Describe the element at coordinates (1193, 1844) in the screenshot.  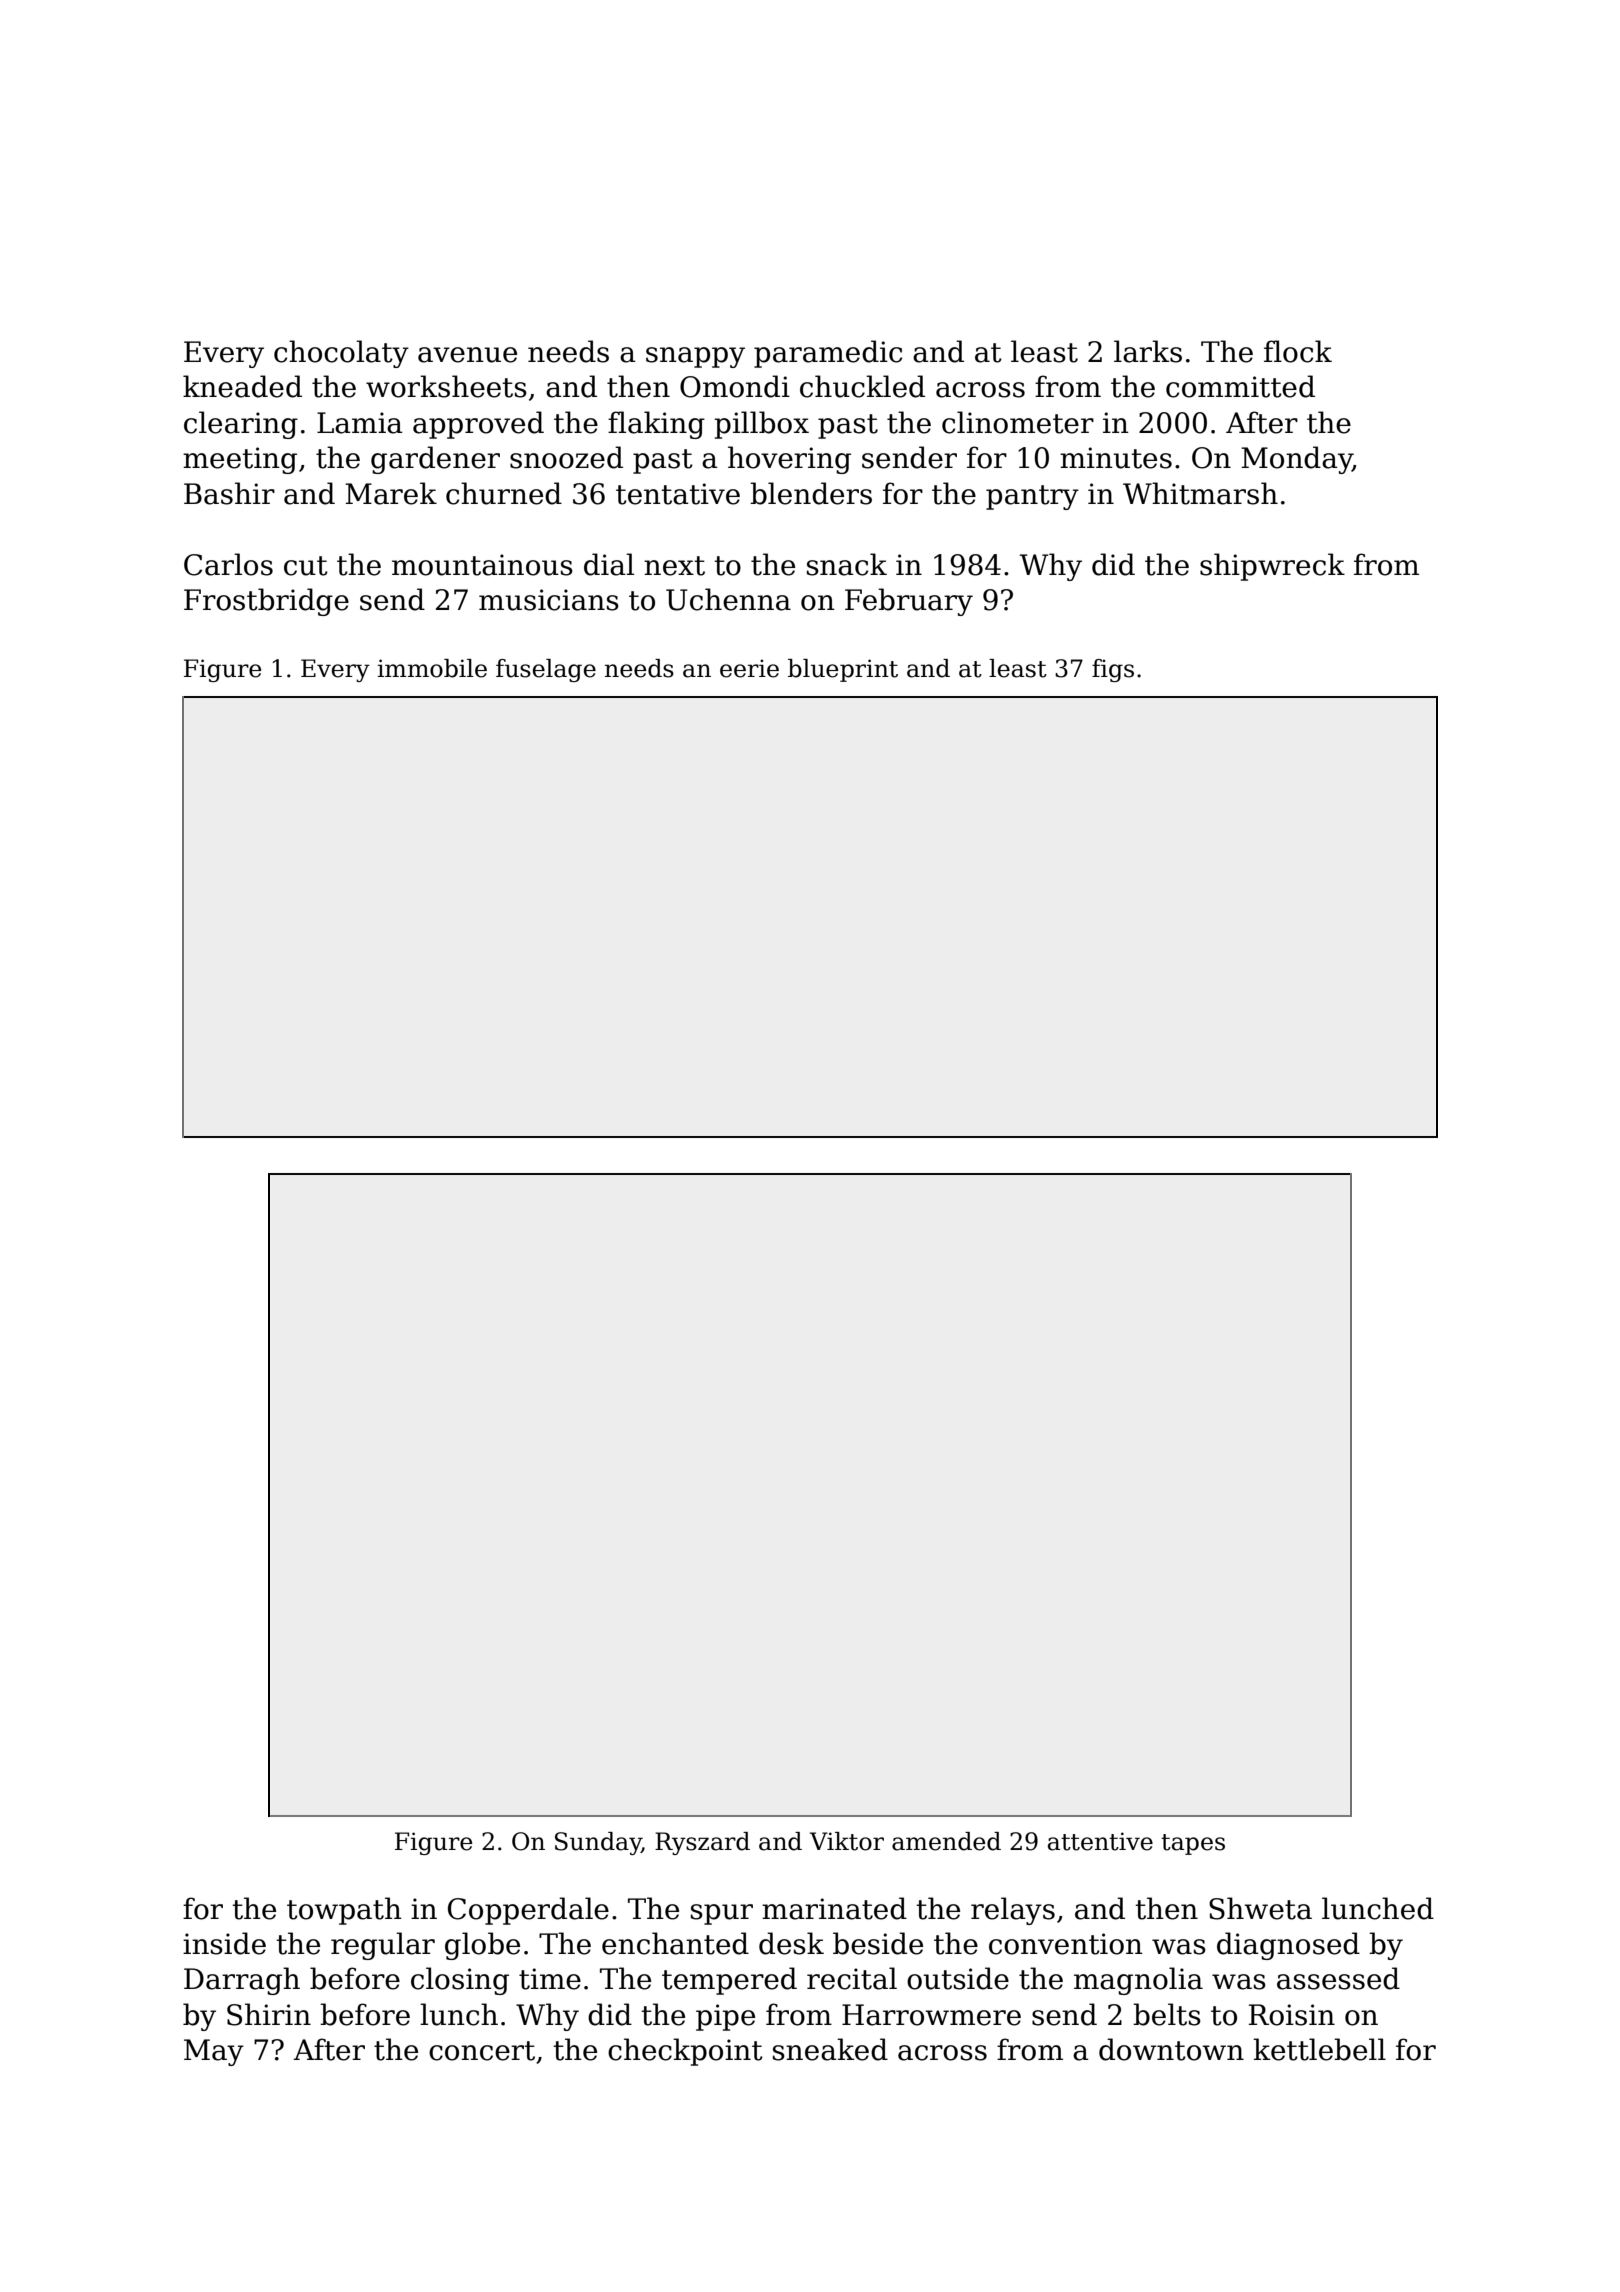
I see `tapes` at that location.
